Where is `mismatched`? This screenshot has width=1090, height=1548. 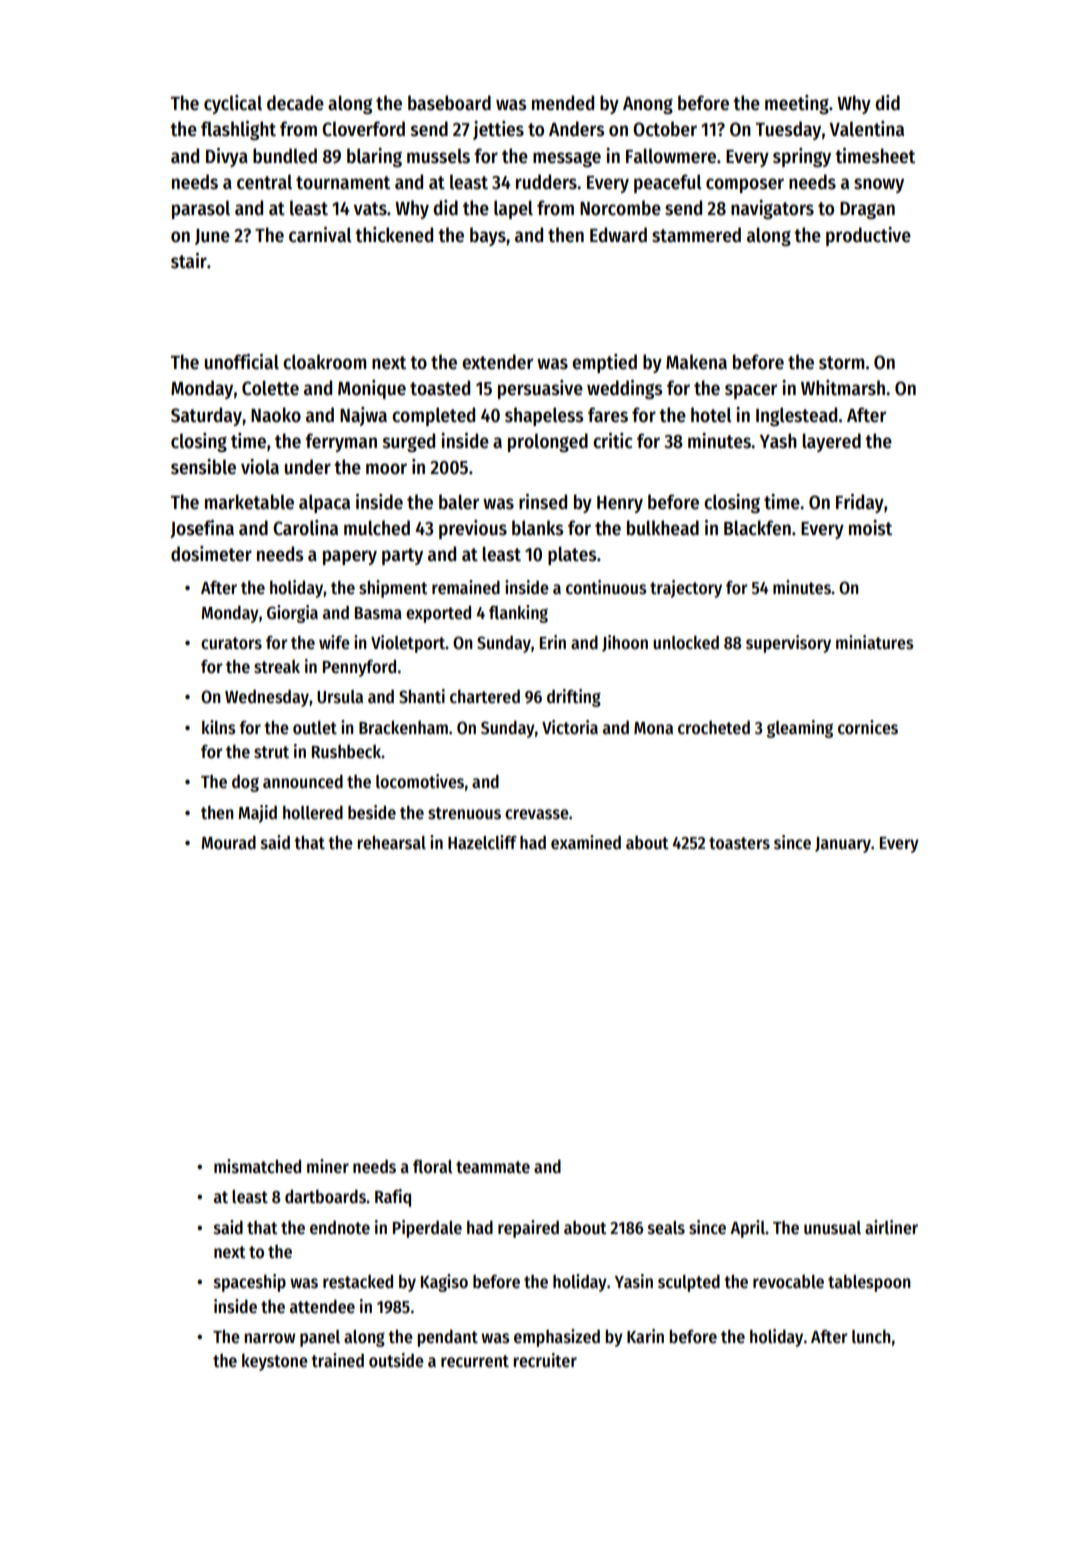 mismatched is located at coordinates (257, 1166).
